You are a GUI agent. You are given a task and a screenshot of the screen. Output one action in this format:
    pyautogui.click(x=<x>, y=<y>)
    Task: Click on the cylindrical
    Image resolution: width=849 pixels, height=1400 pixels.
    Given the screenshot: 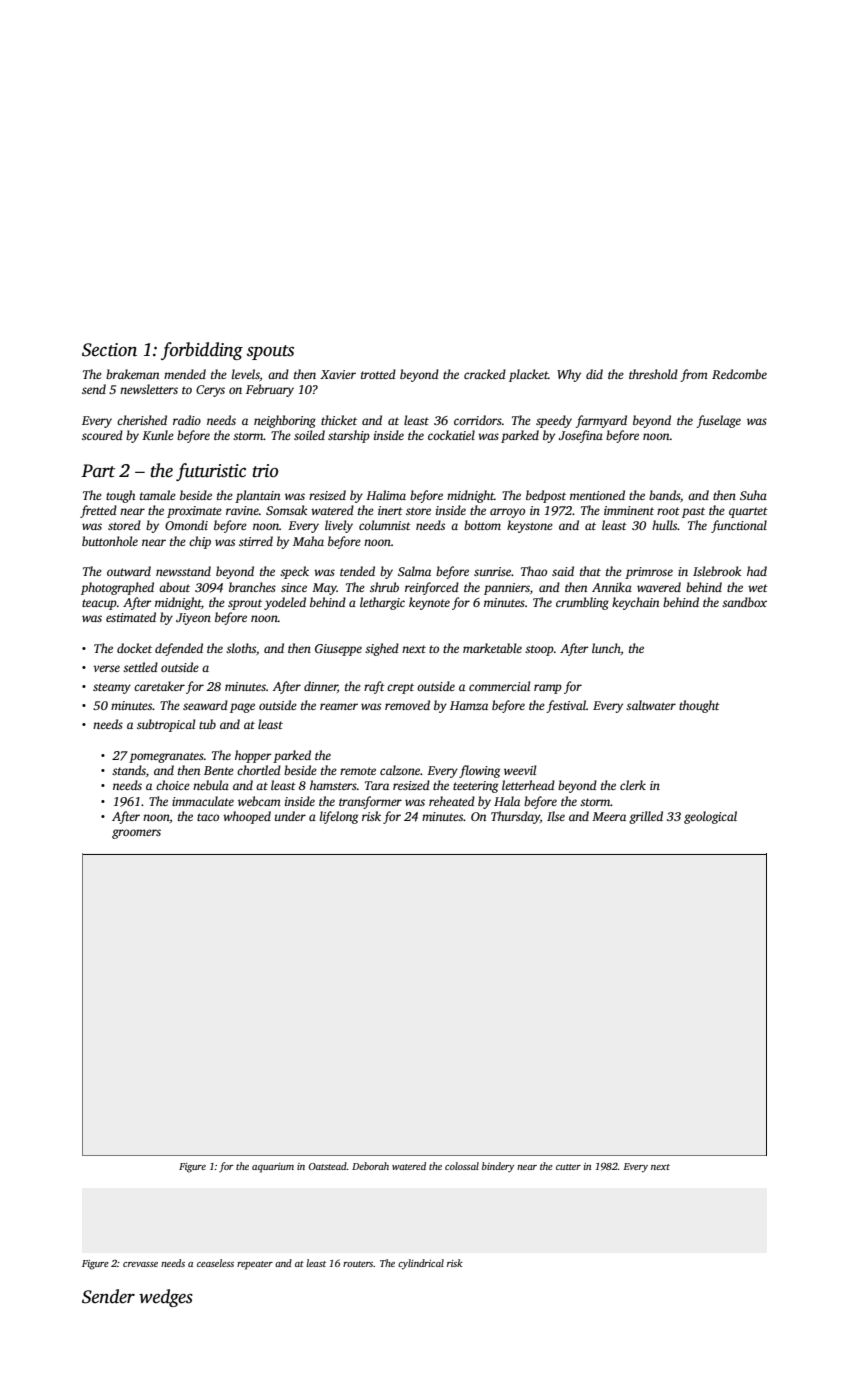 What is the action you would take?
    pyautogui.click(x=421, y=1264)
